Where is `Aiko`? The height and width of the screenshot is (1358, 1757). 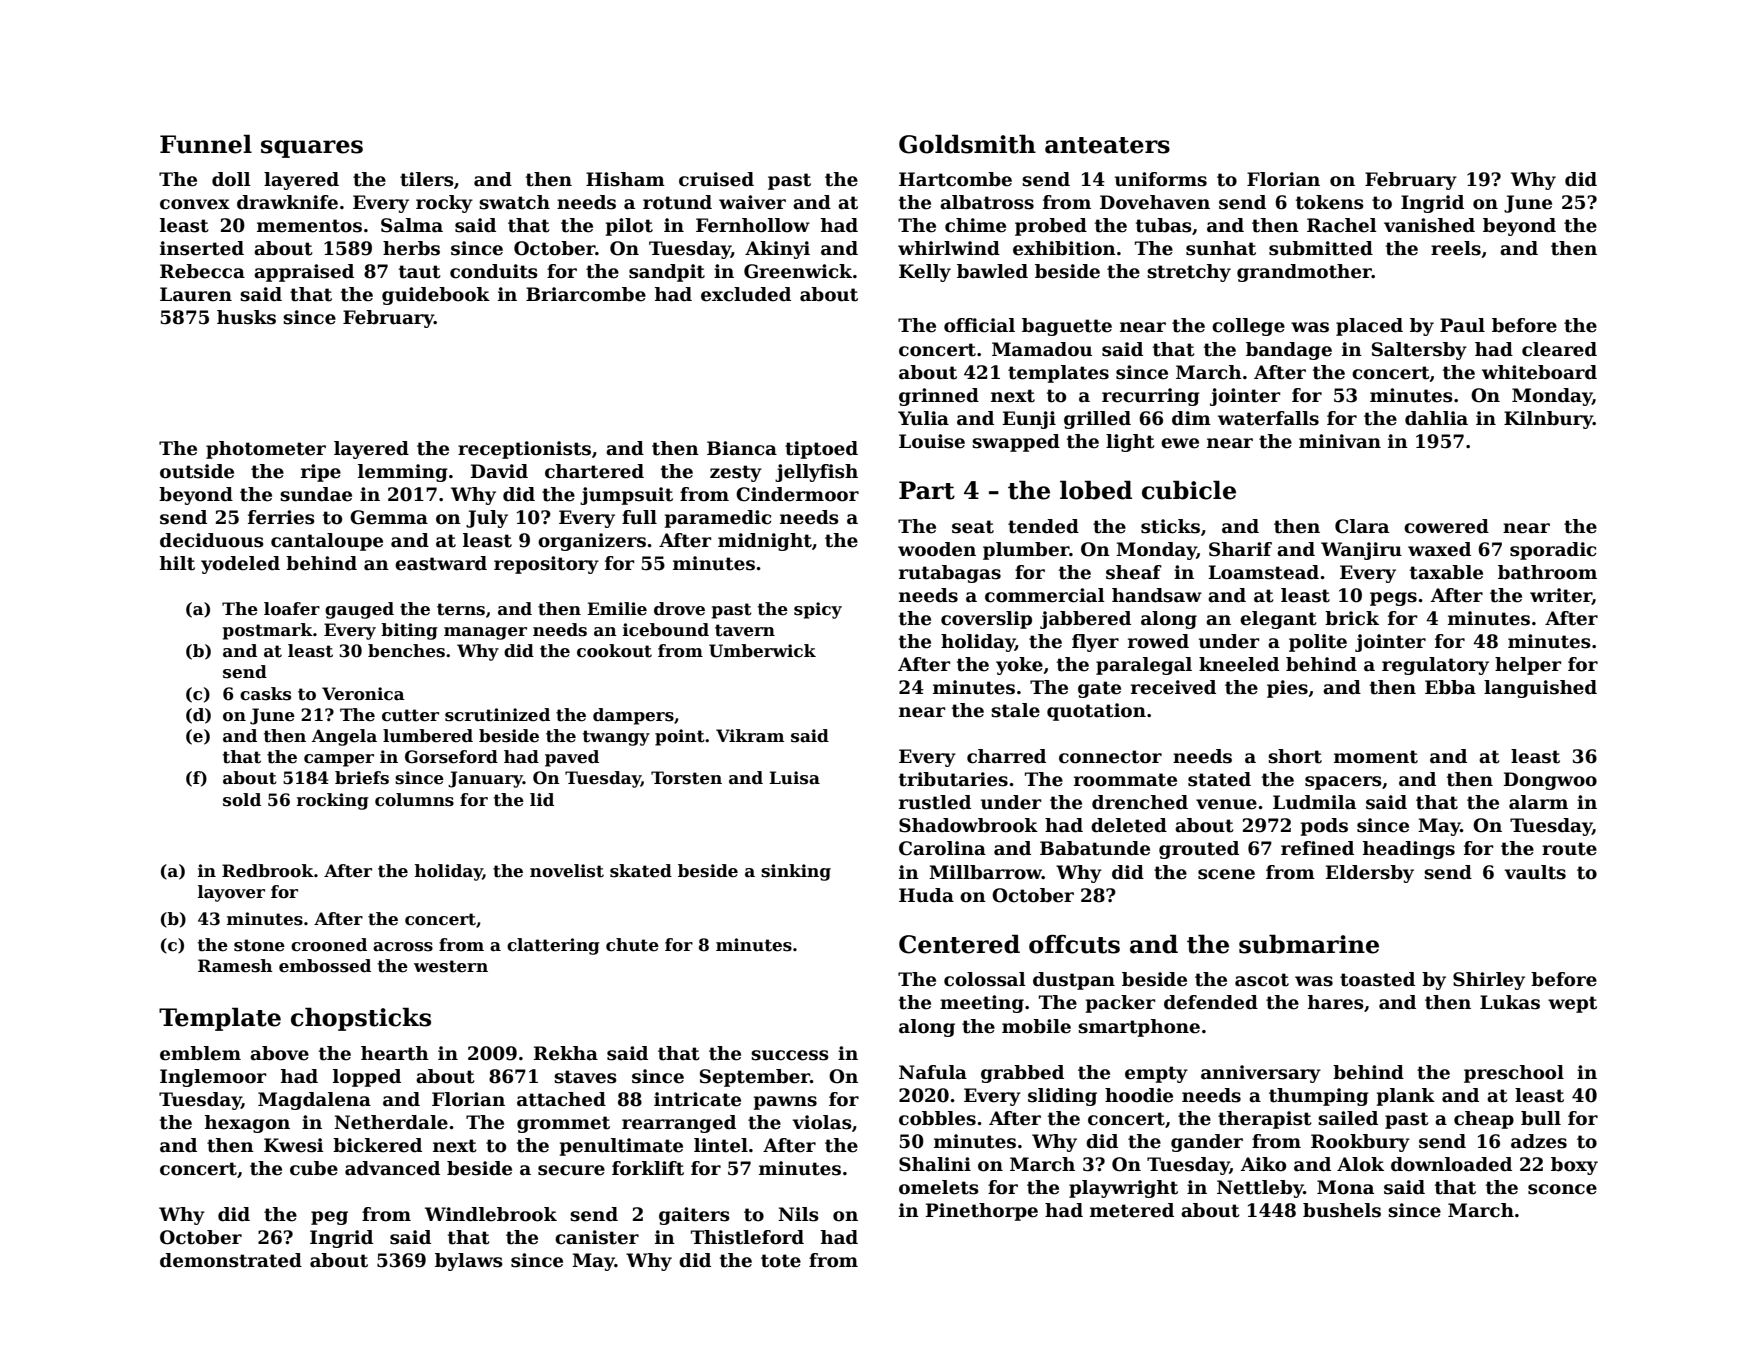 Aiko is located at coordinates (1263, 1164).
